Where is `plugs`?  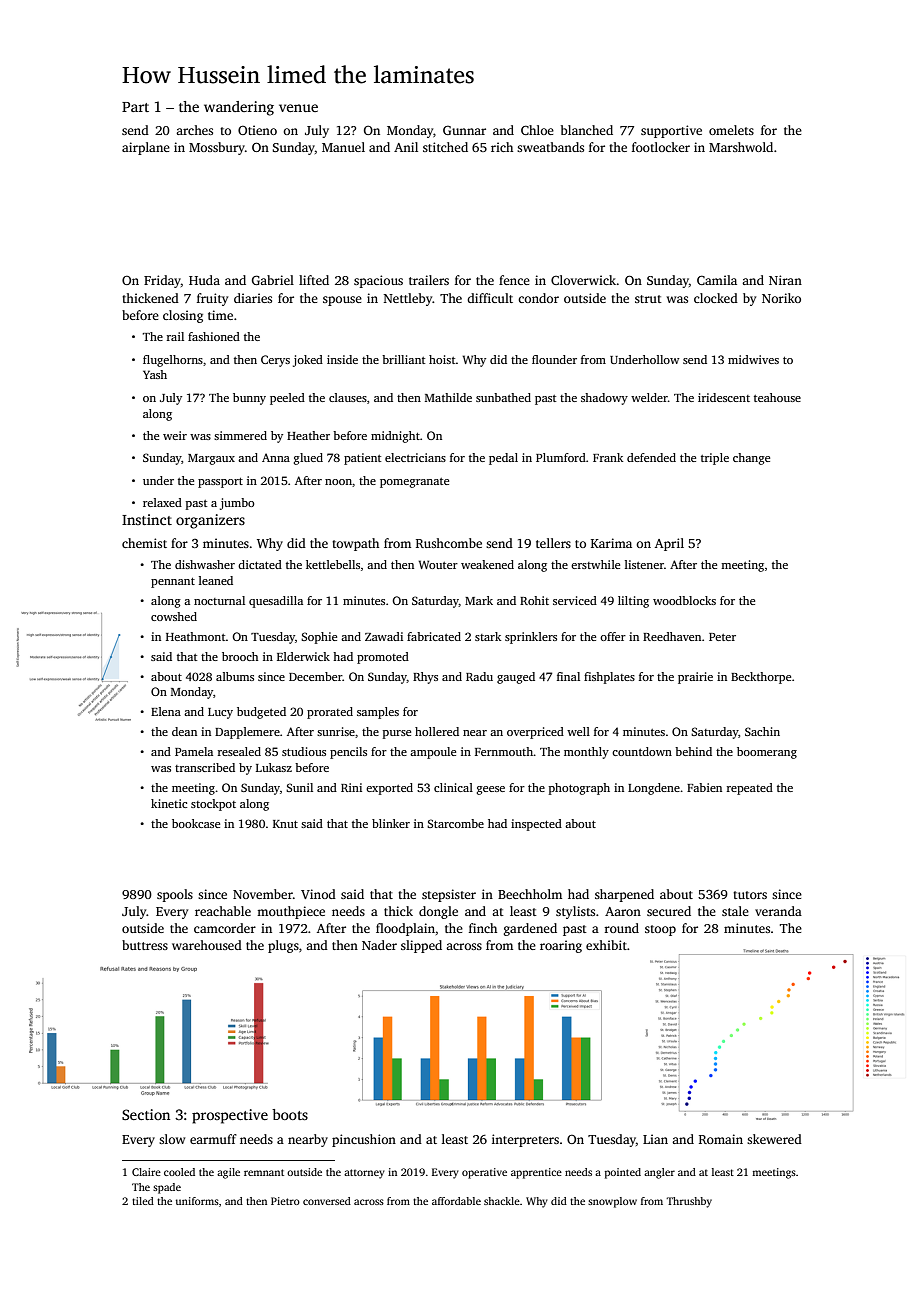
plugs is located at coordinates (283, 946).
